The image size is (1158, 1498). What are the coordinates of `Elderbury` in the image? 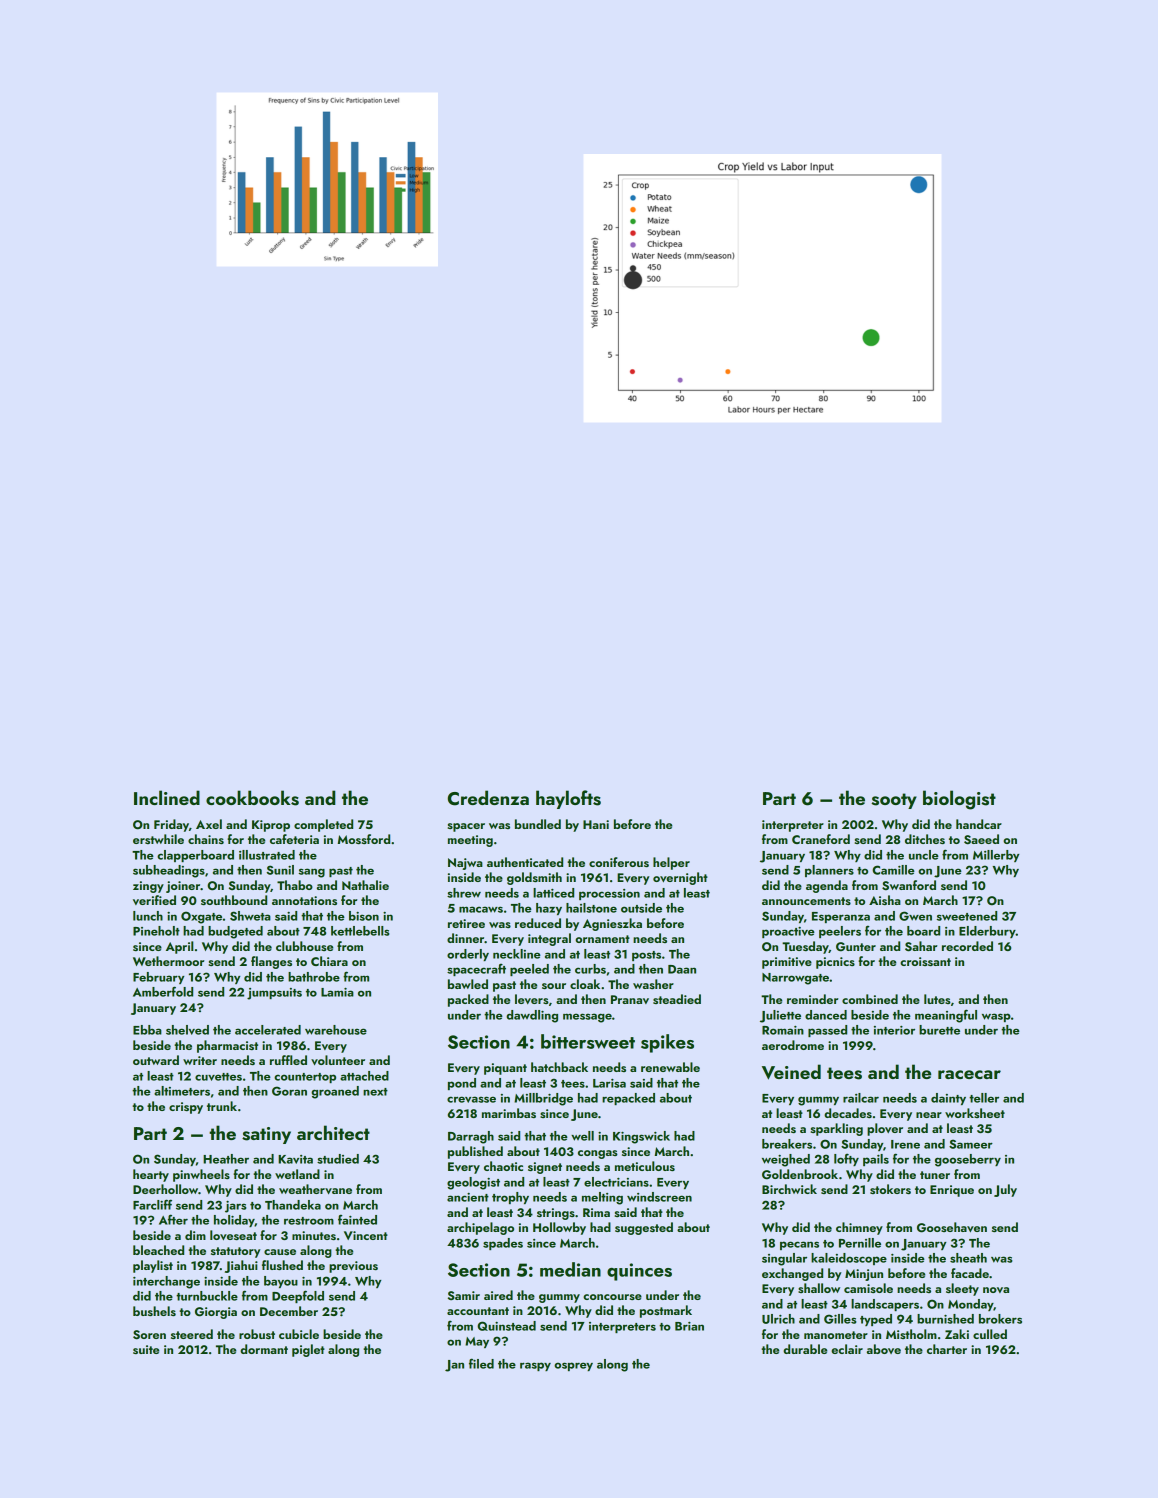 It's located at (987, 932).
